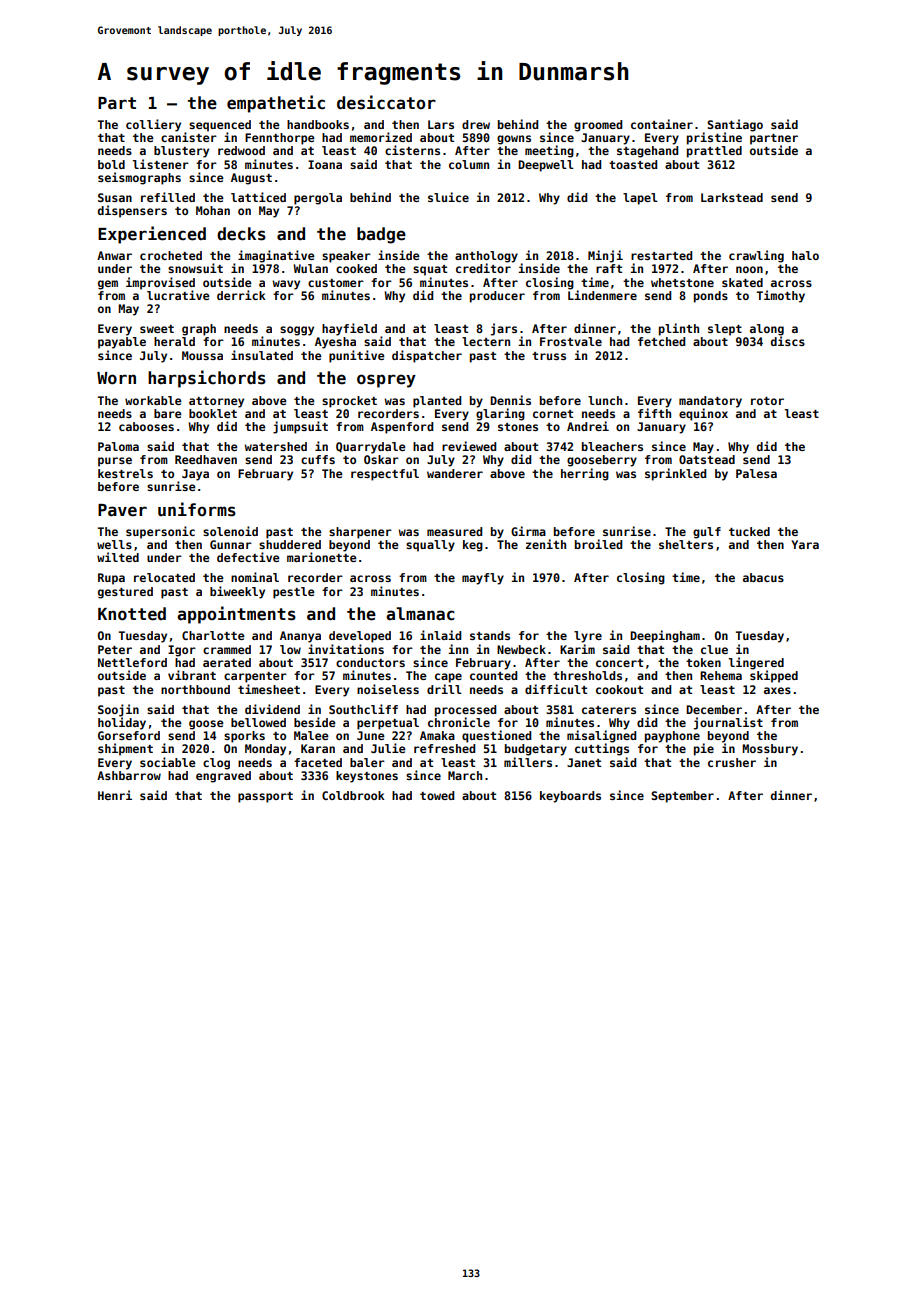  I want to click on drew, so click(476, 124).
